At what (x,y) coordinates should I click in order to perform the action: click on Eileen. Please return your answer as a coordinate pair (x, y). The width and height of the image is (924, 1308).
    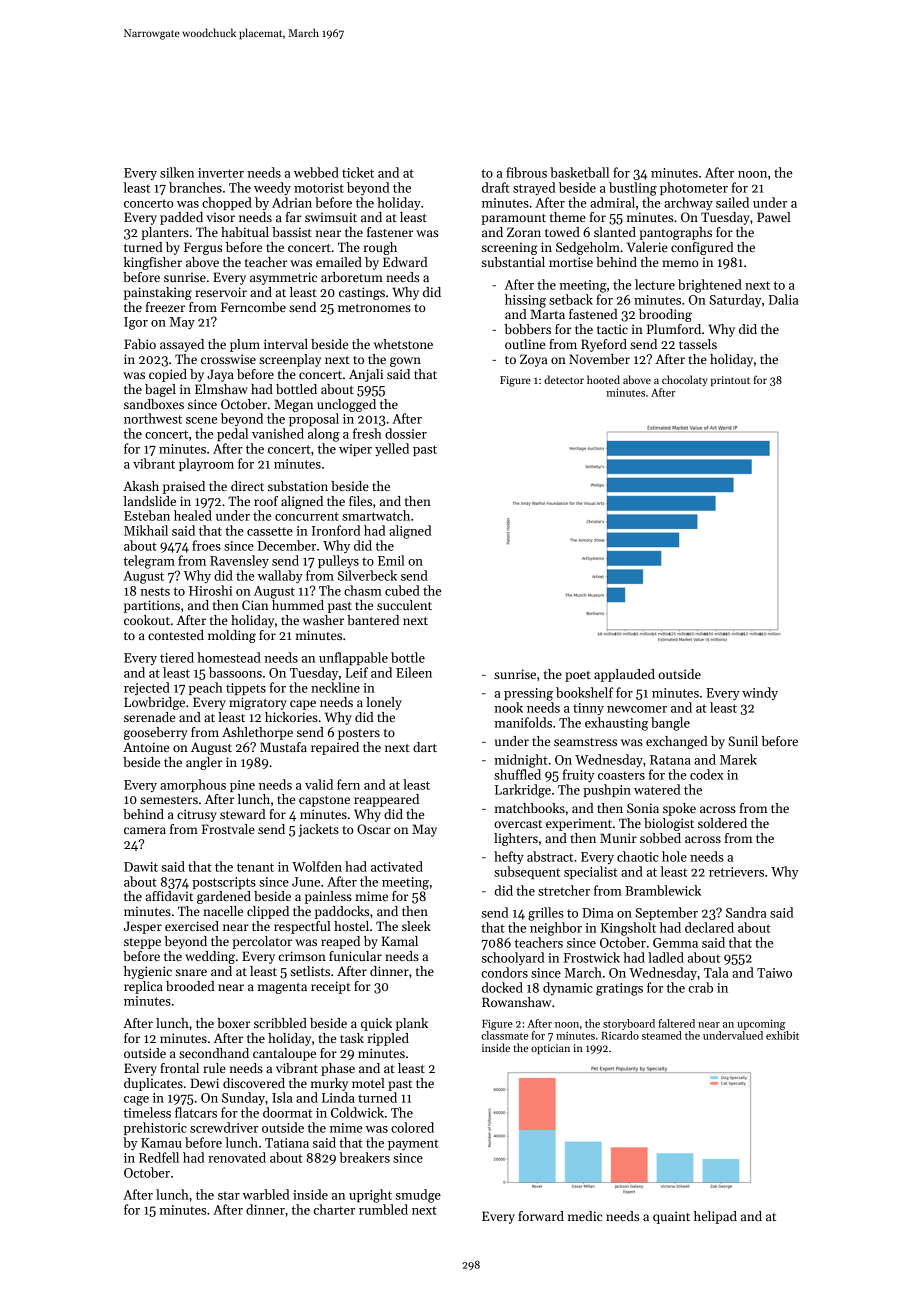
    Looking at the image, I should click on (414, 672).
